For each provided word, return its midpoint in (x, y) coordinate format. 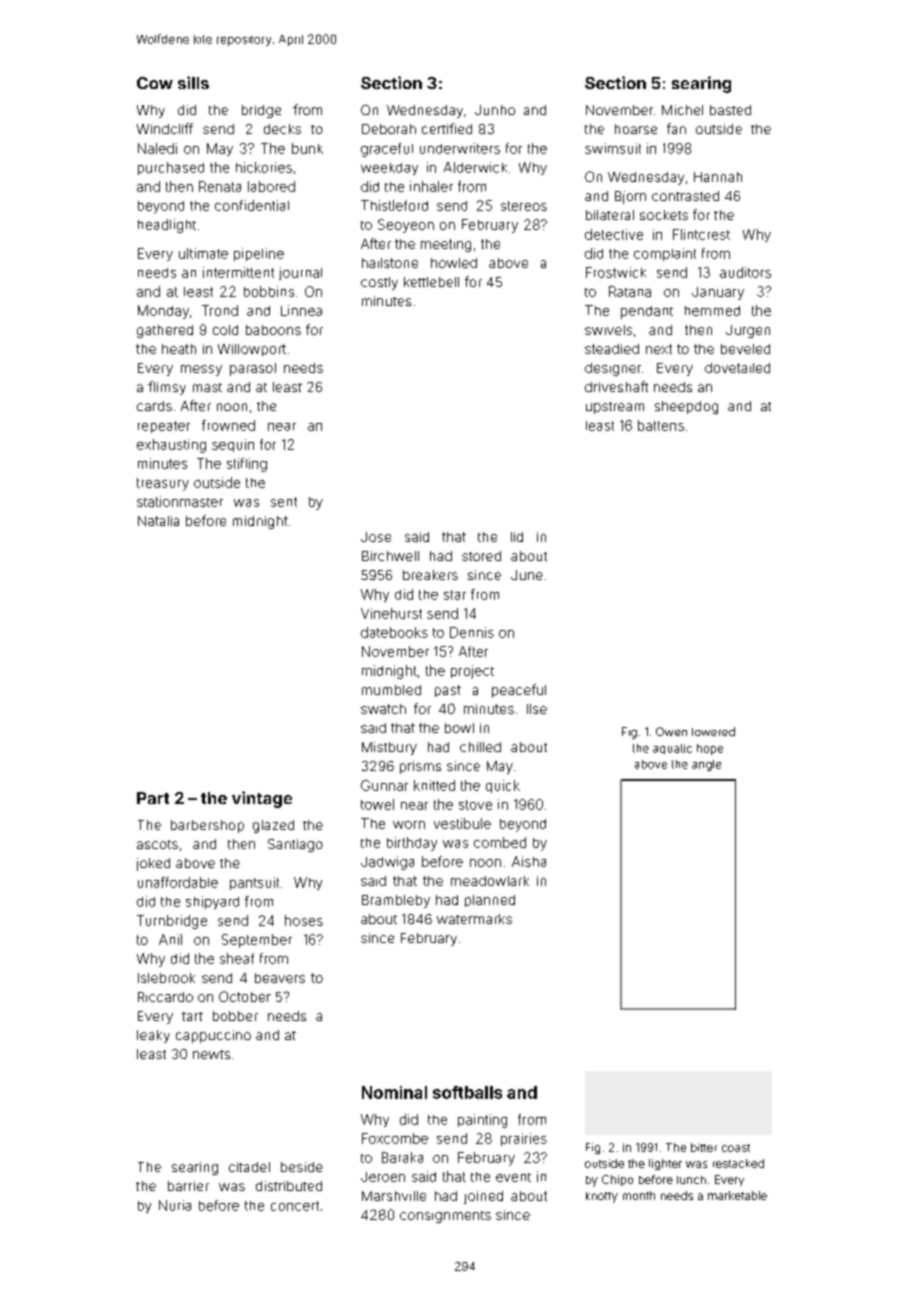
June (527, 575)
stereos (524, 206)
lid (517, 537)
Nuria (175, 1205)
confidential (252, 205)
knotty (602, 1197)
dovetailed (737, 368)
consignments (445, 1217)
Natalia (158, 521)
